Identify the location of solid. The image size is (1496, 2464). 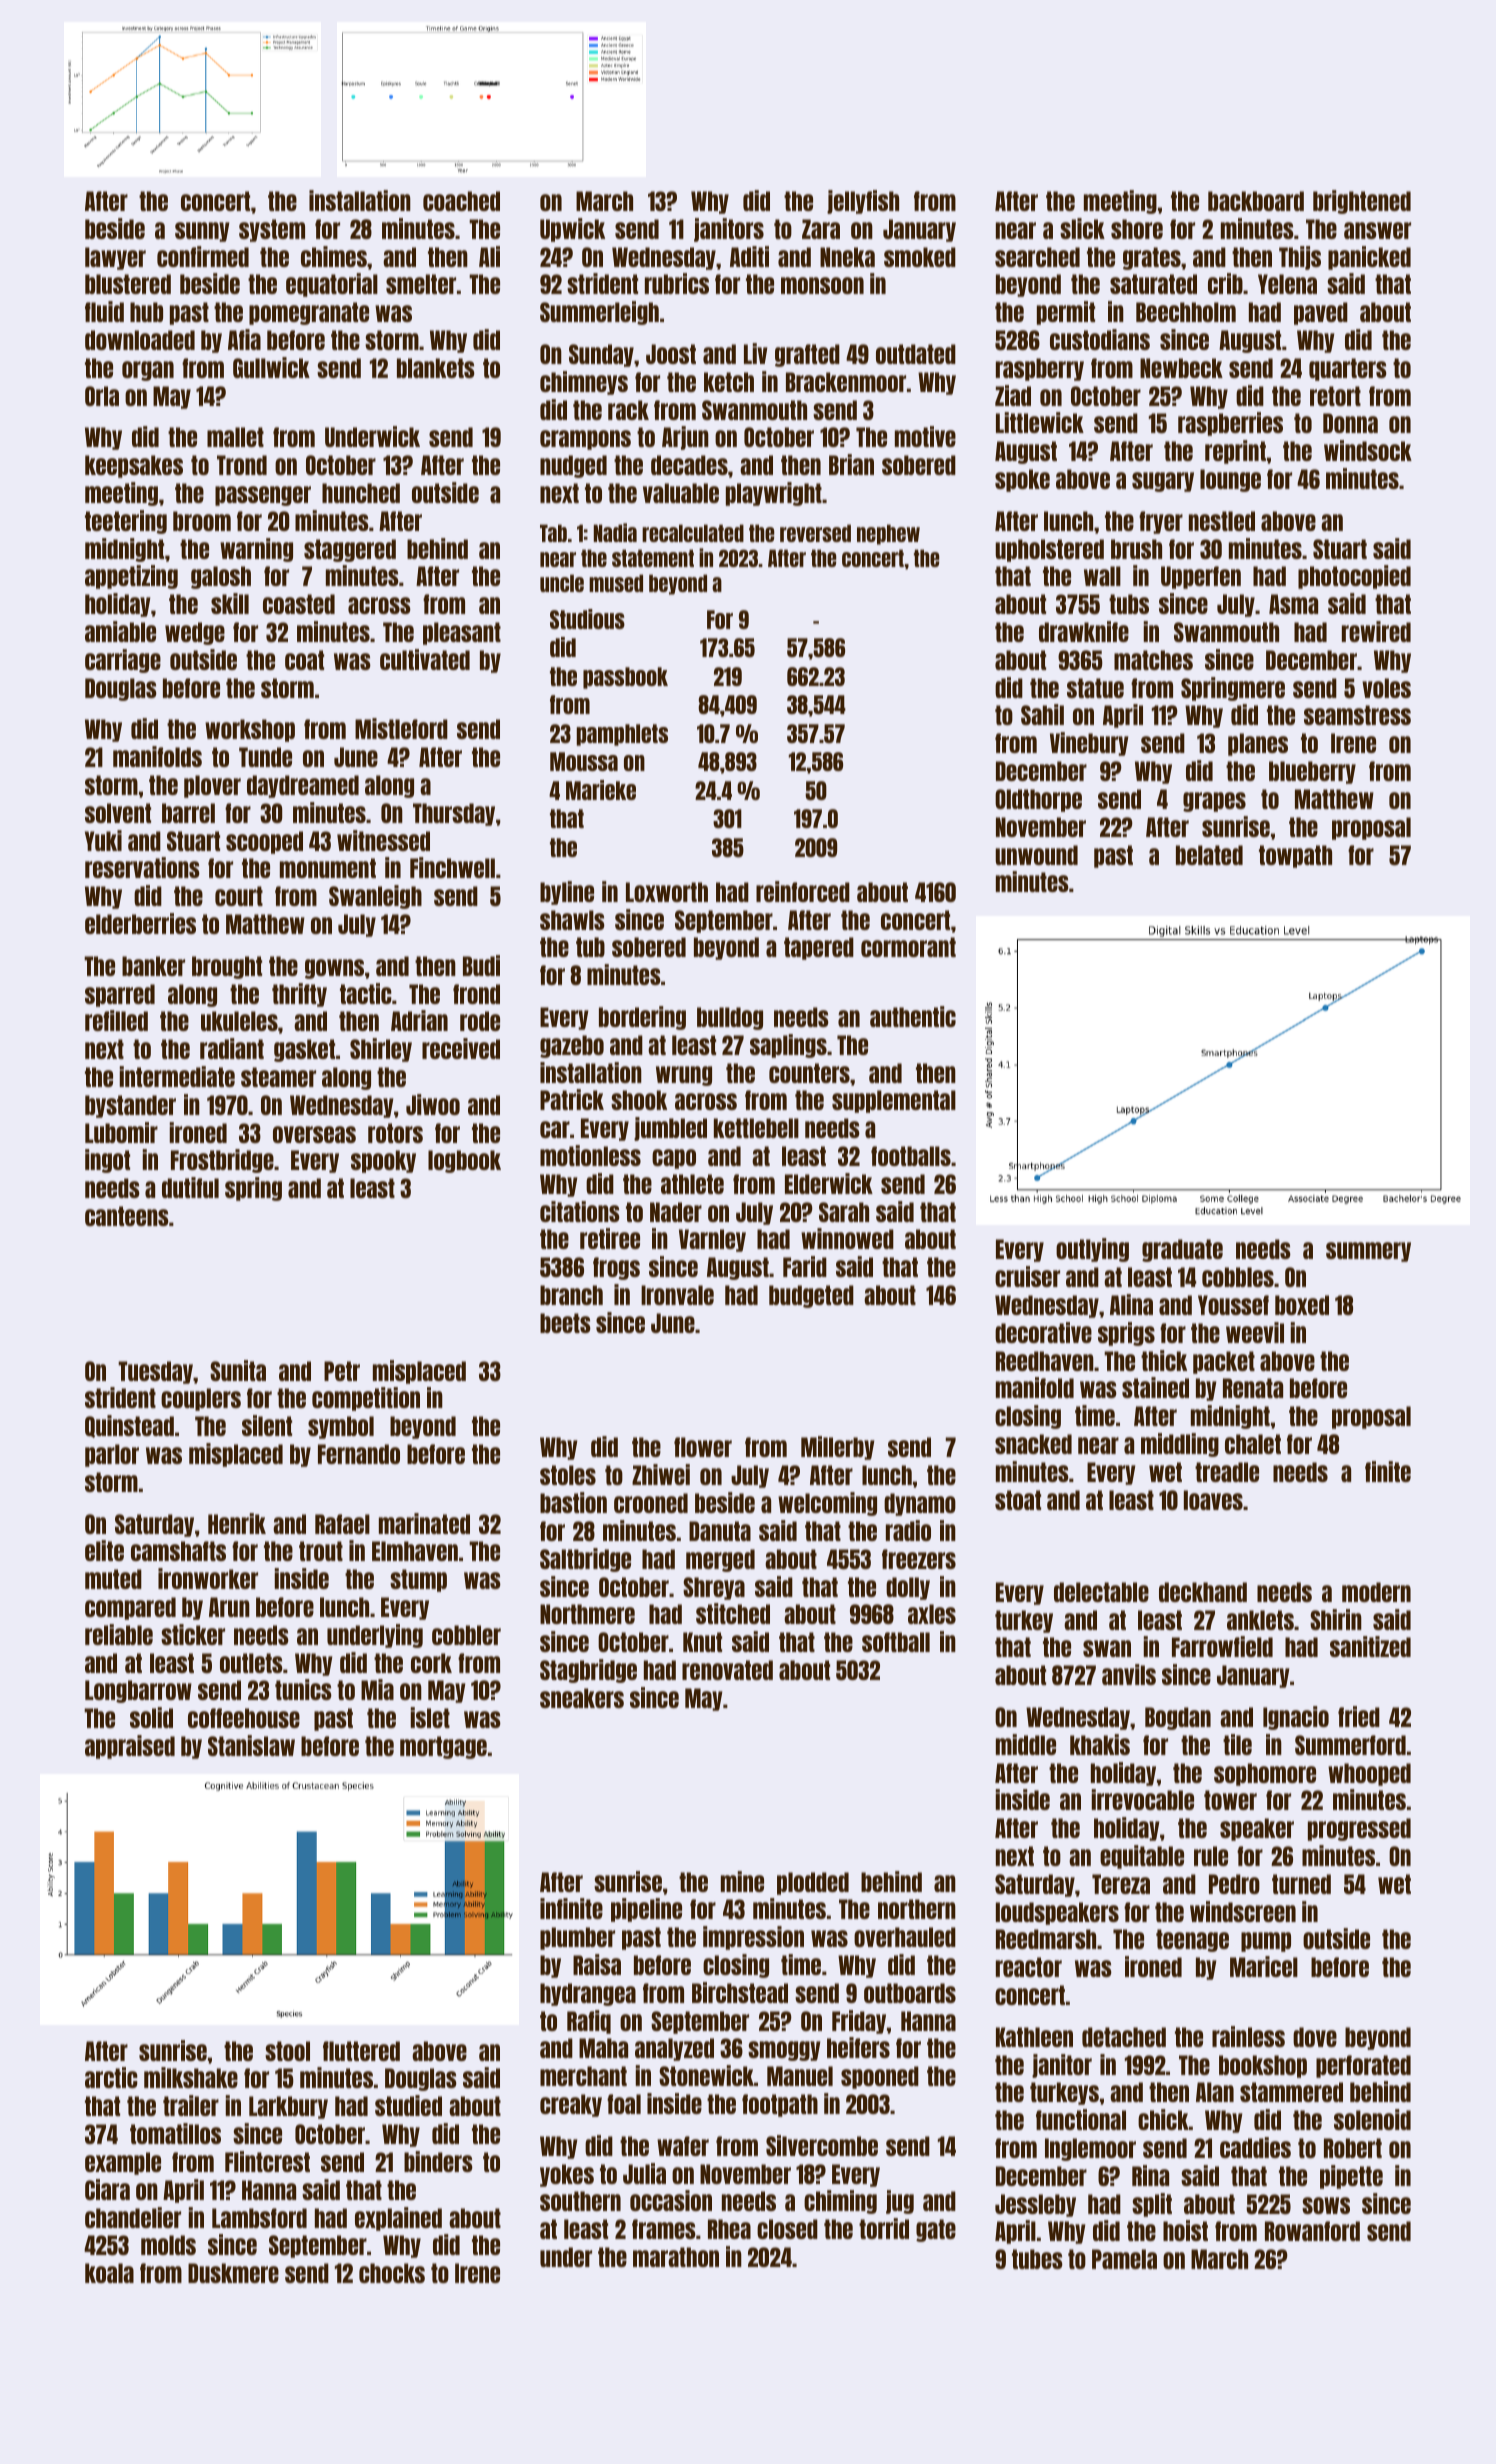
(151, 1717).
